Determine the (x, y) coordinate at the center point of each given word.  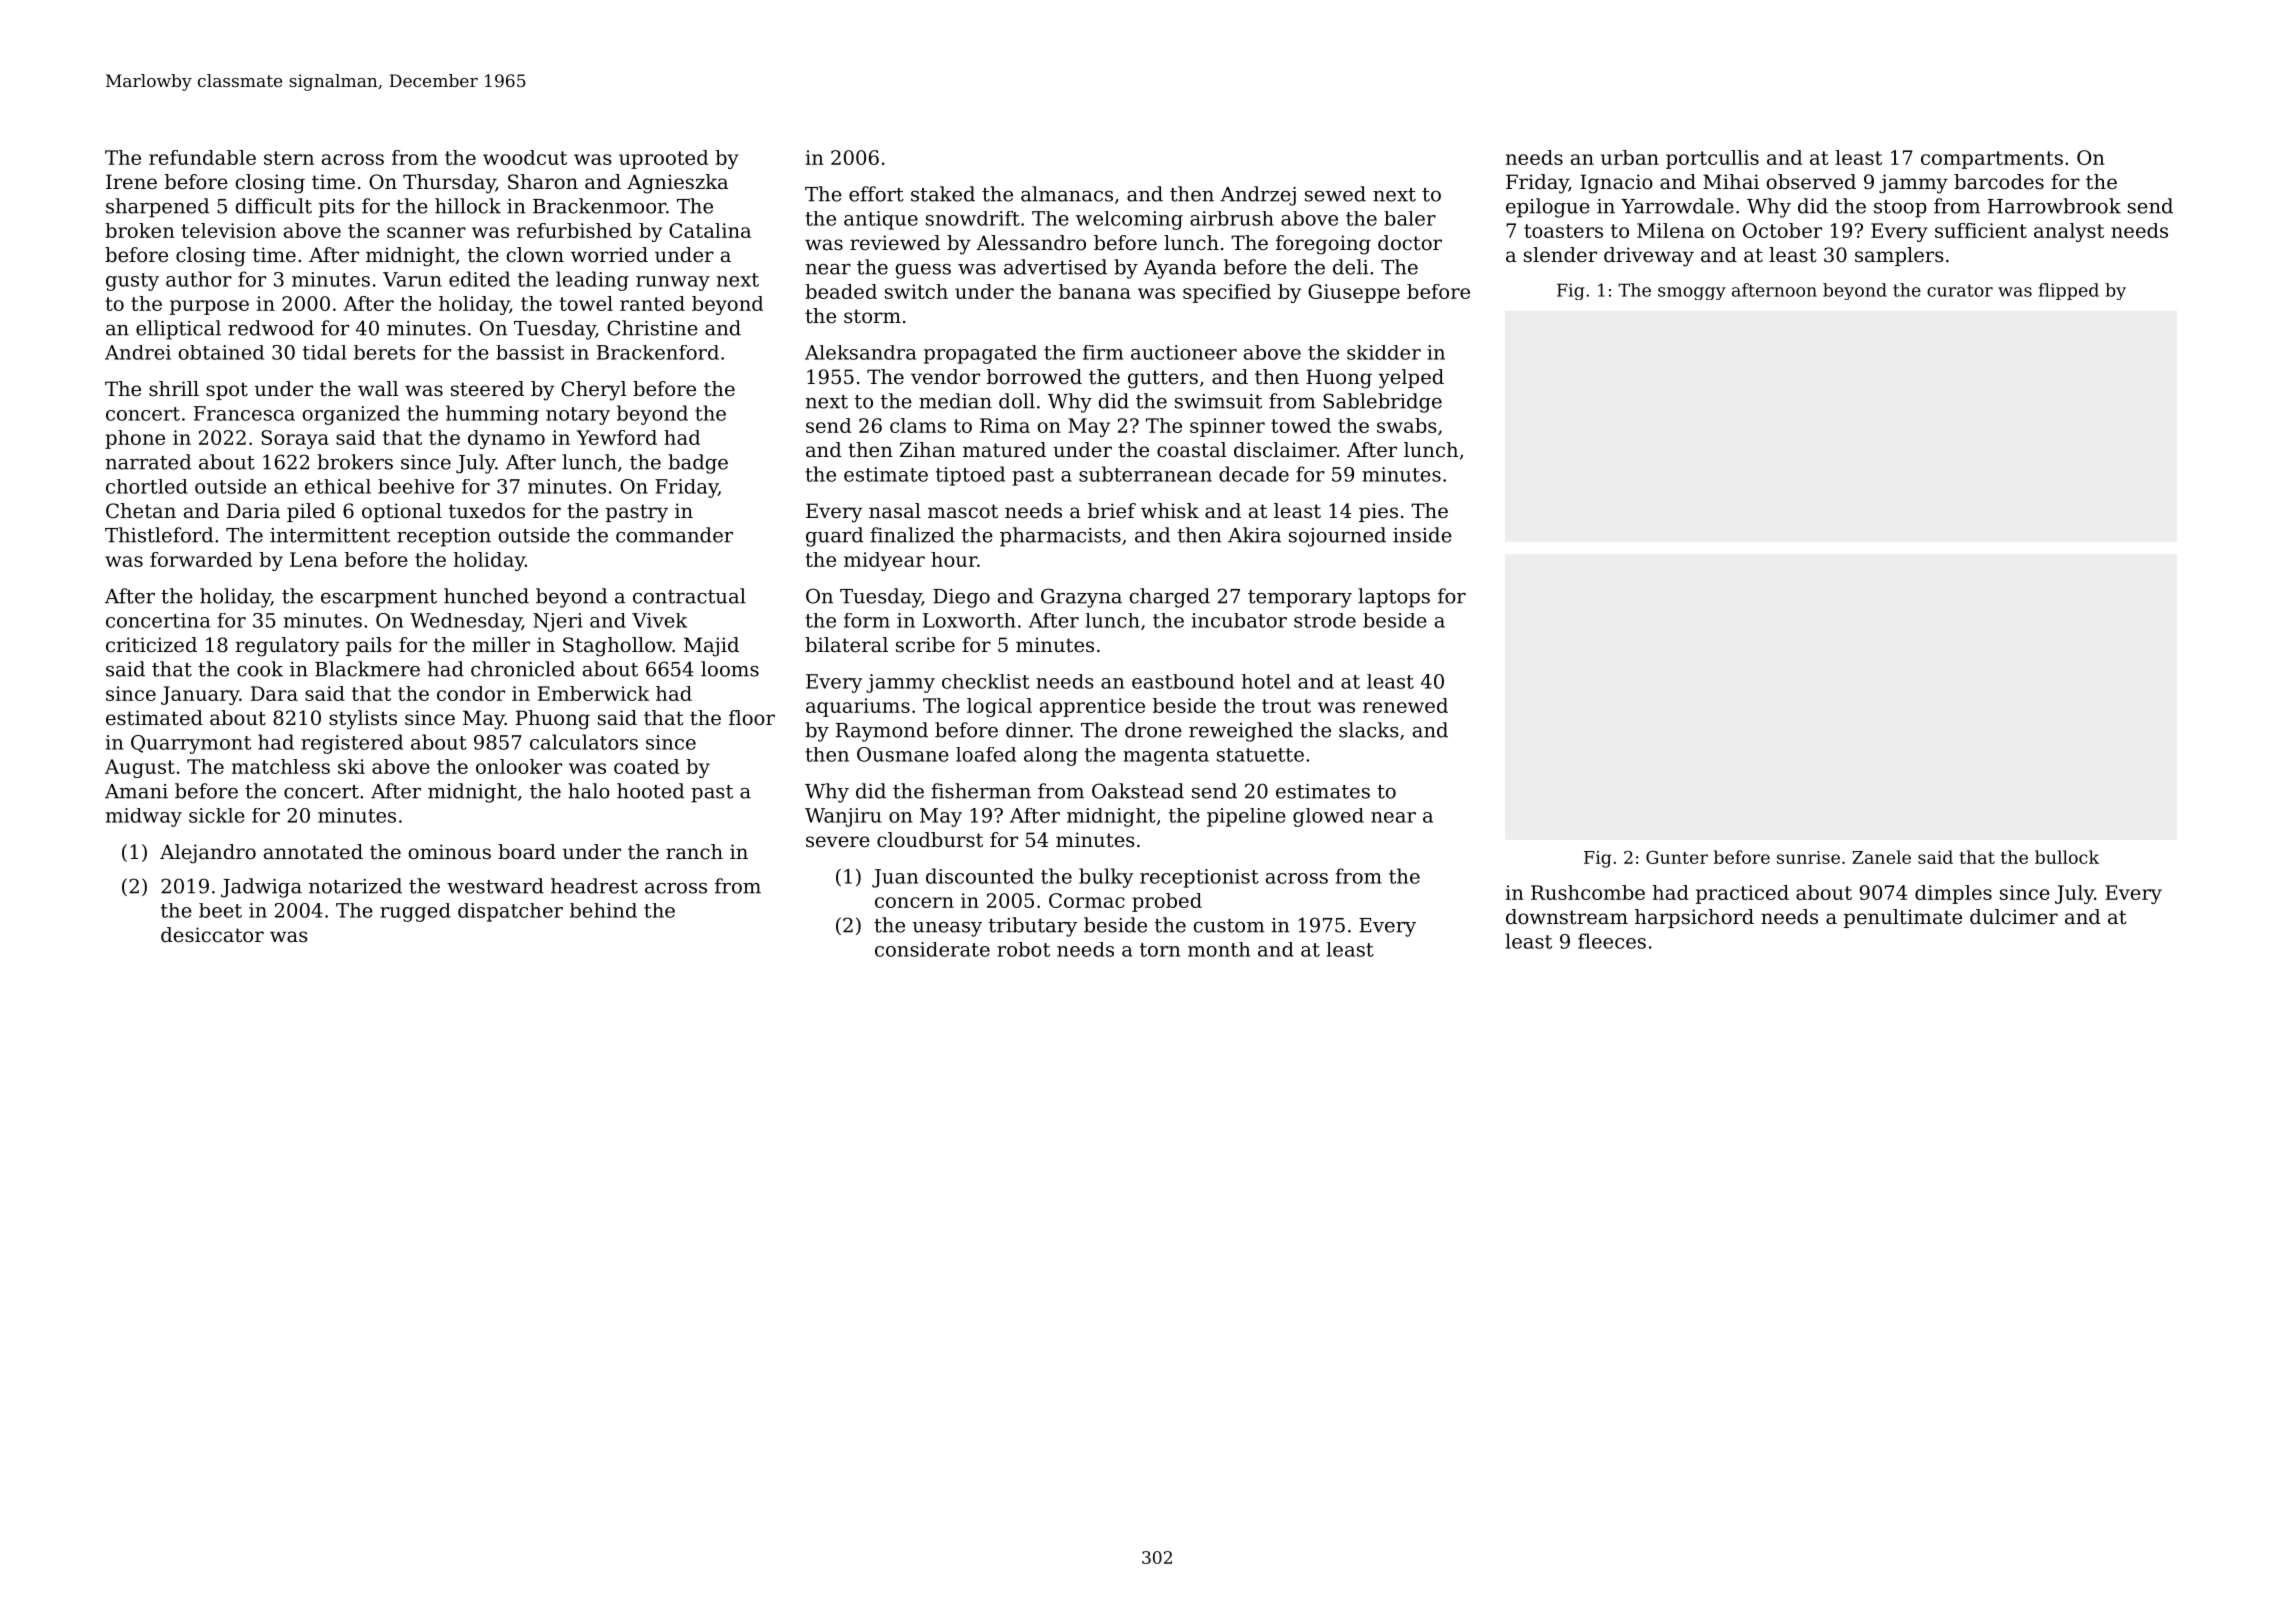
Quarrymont (191, 744)
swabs (1407, 425)
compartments (1992, 160)
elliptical (178, 330)
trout (1286, 706)
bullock (2067, 857)
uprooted (663, 159)
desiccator (212, 935)
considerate (932, 949)
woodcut (525, 157)
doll (1017, 401)
